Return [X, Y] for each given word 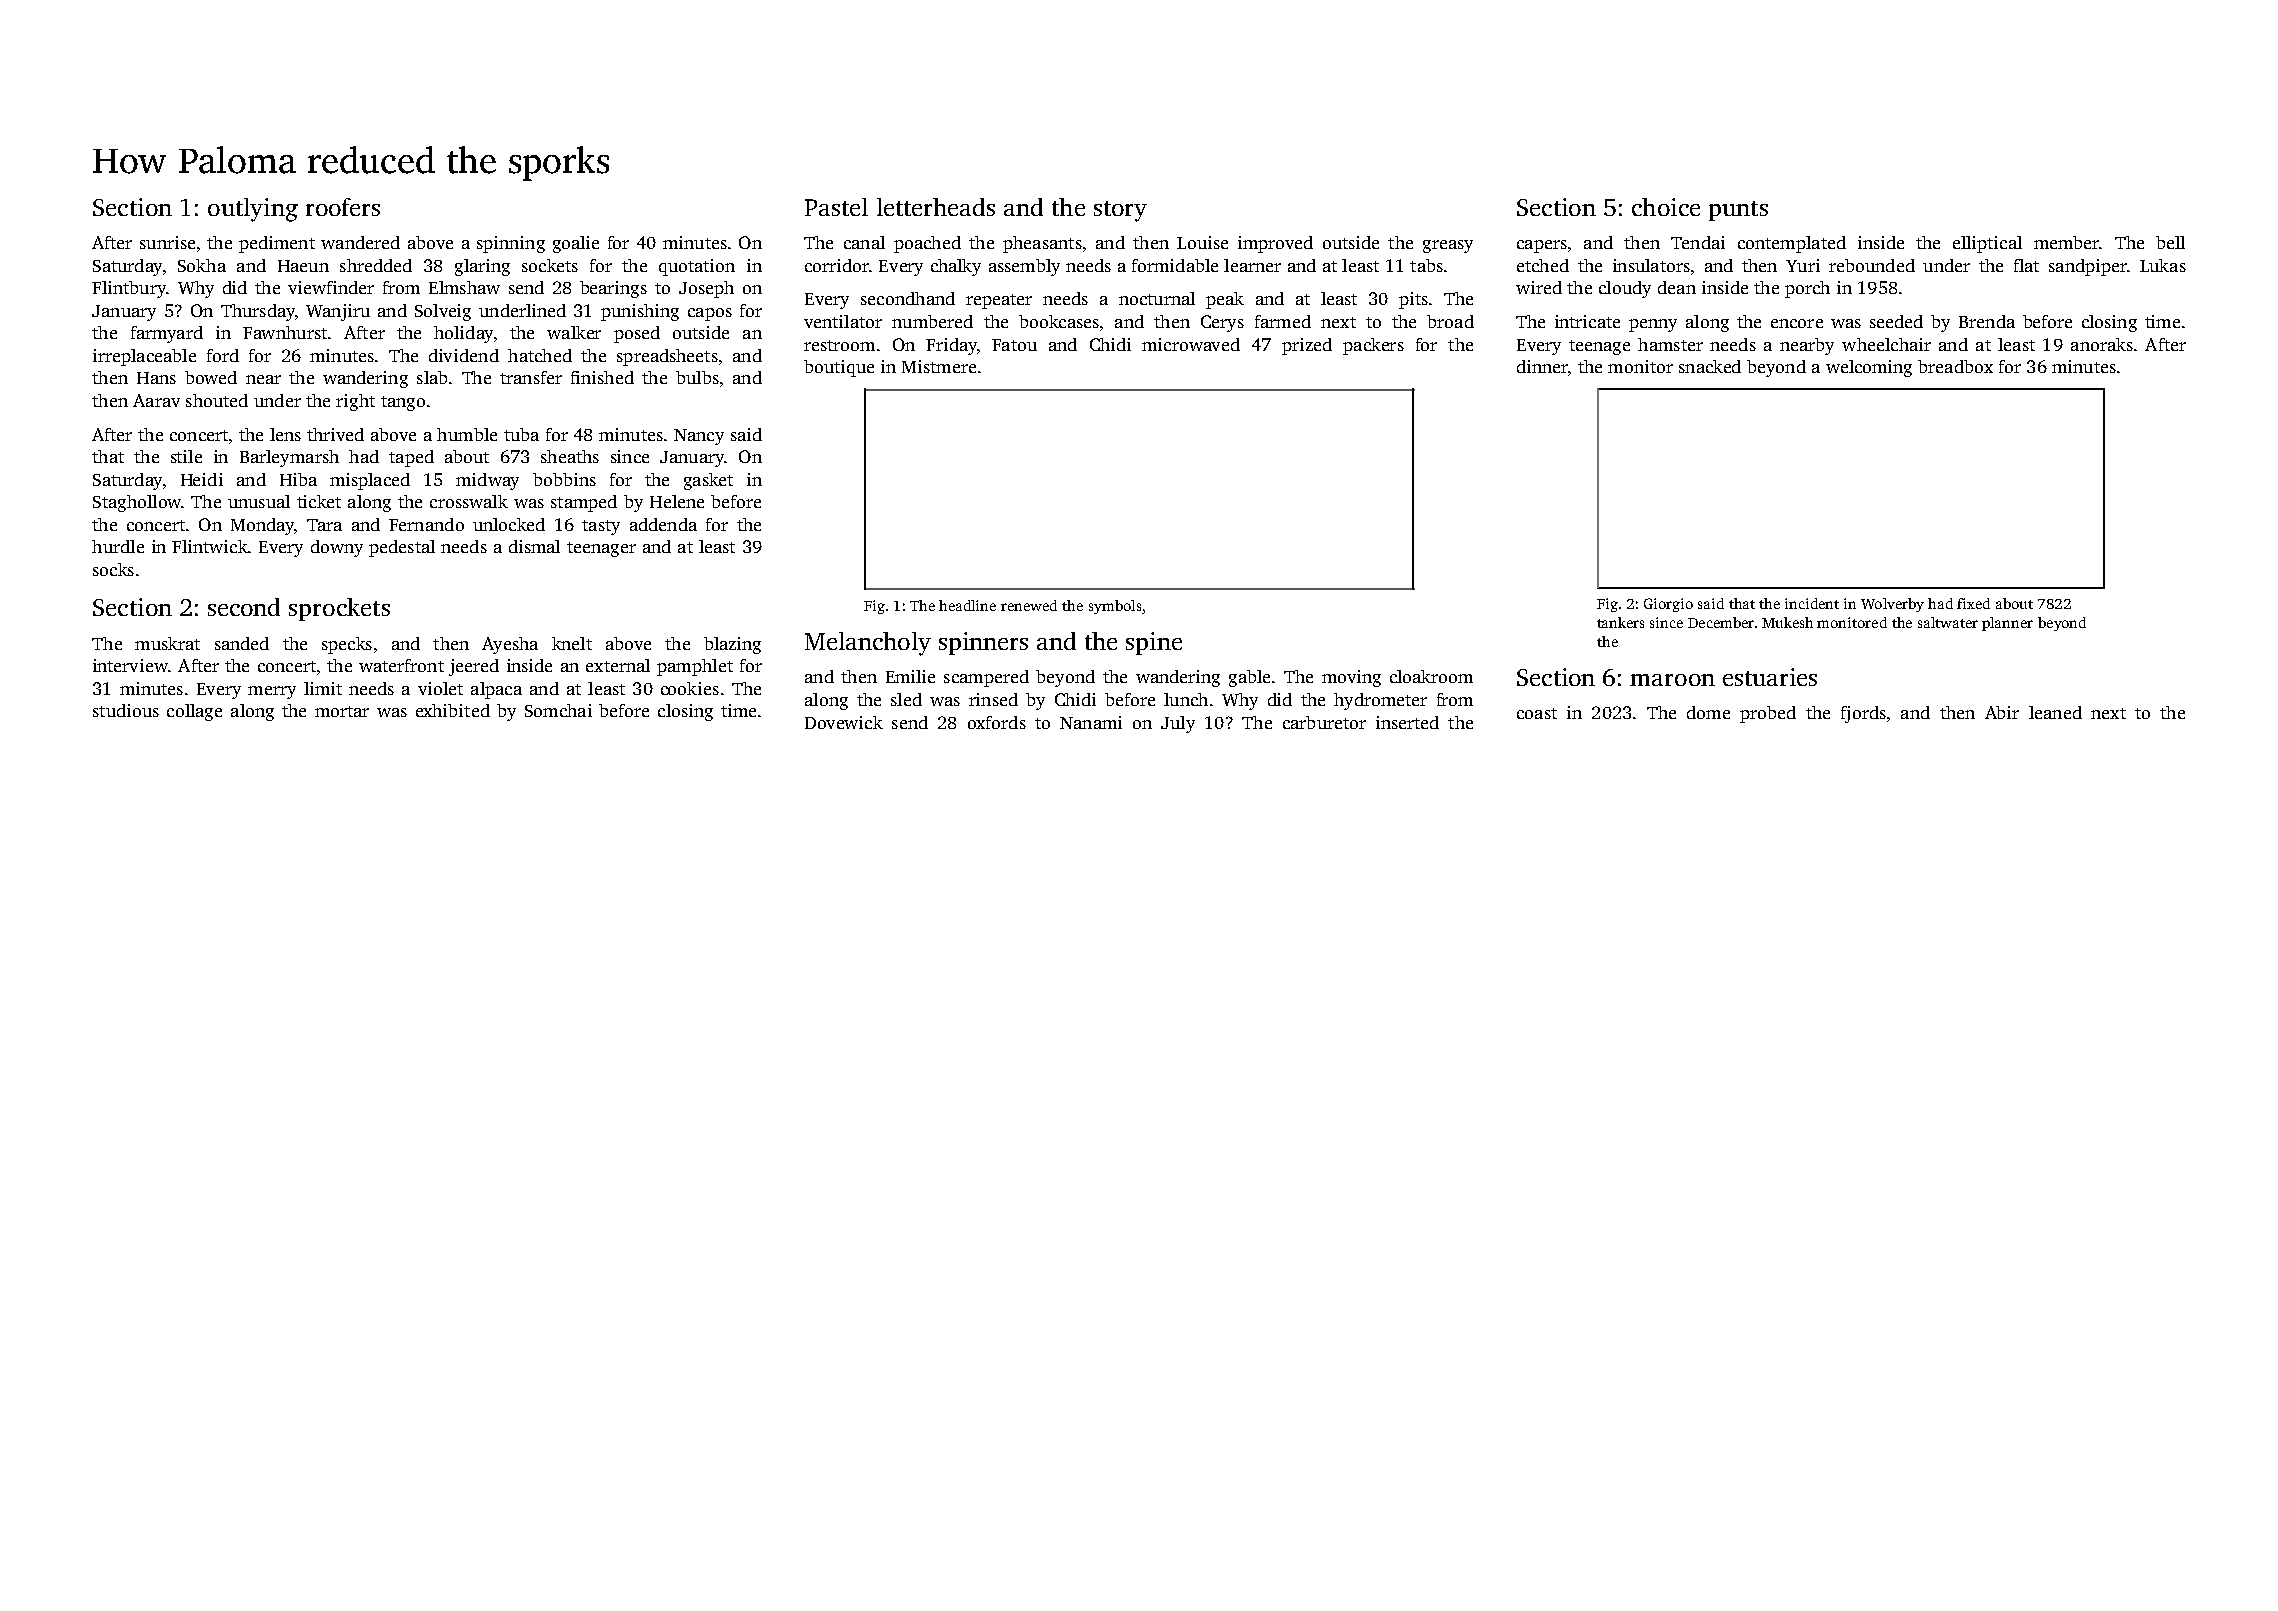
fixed [1973, 603]
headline [967, 605]
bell [2170, 242]
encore [1797, 323]
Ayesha [510, 645]
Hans [156, 378]
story [1120, 211]
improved [1275, 244]
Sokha [202, 265]
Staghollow [137, 503]
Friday [951, 346]
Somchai [558, 710]
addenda [663, 524]
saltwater [1948, 622]
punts [1738, 211]
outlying [253, 210]
